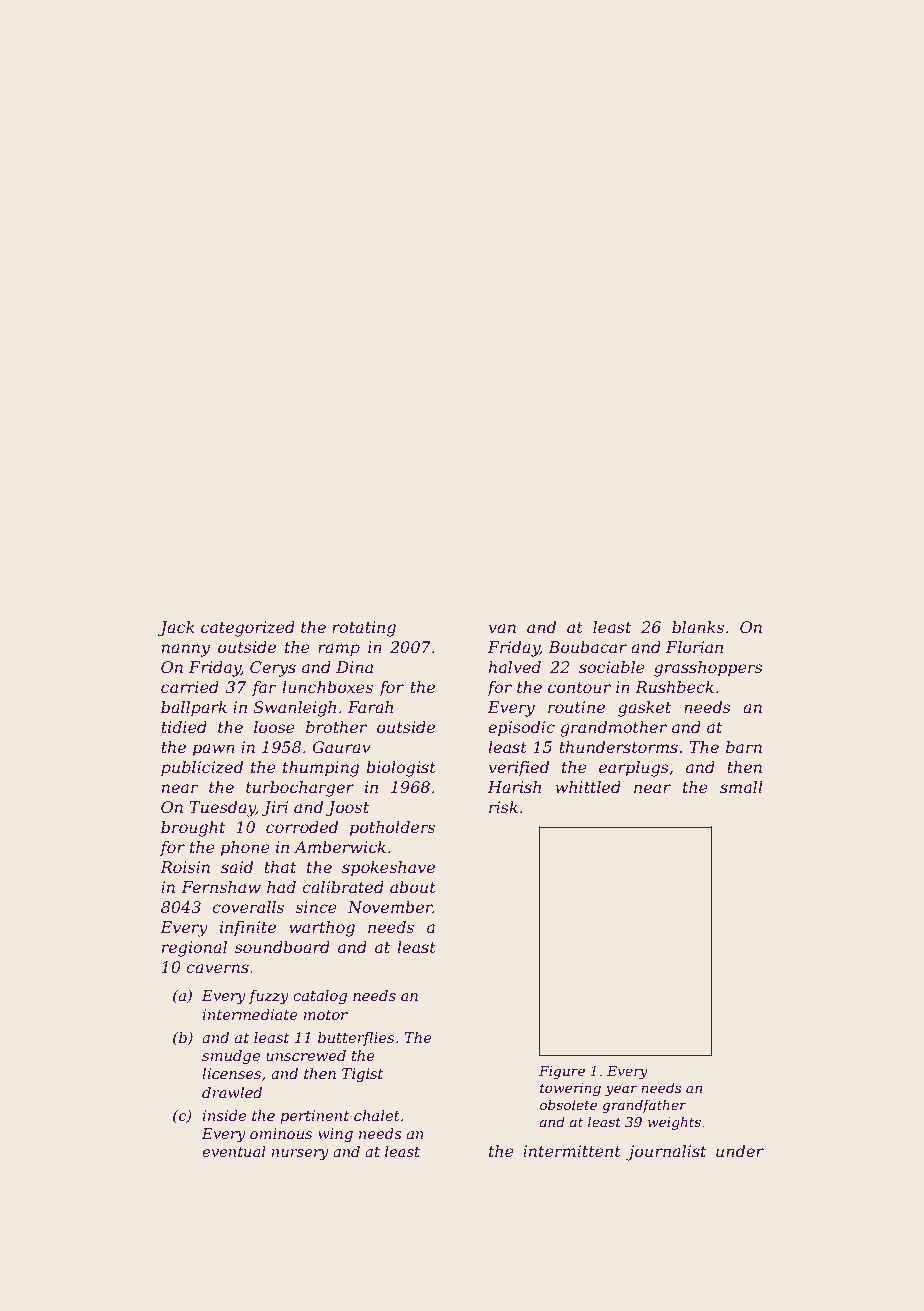  Describe the element at coordinates (194, 949) in the document. I see `regional` at that location.
